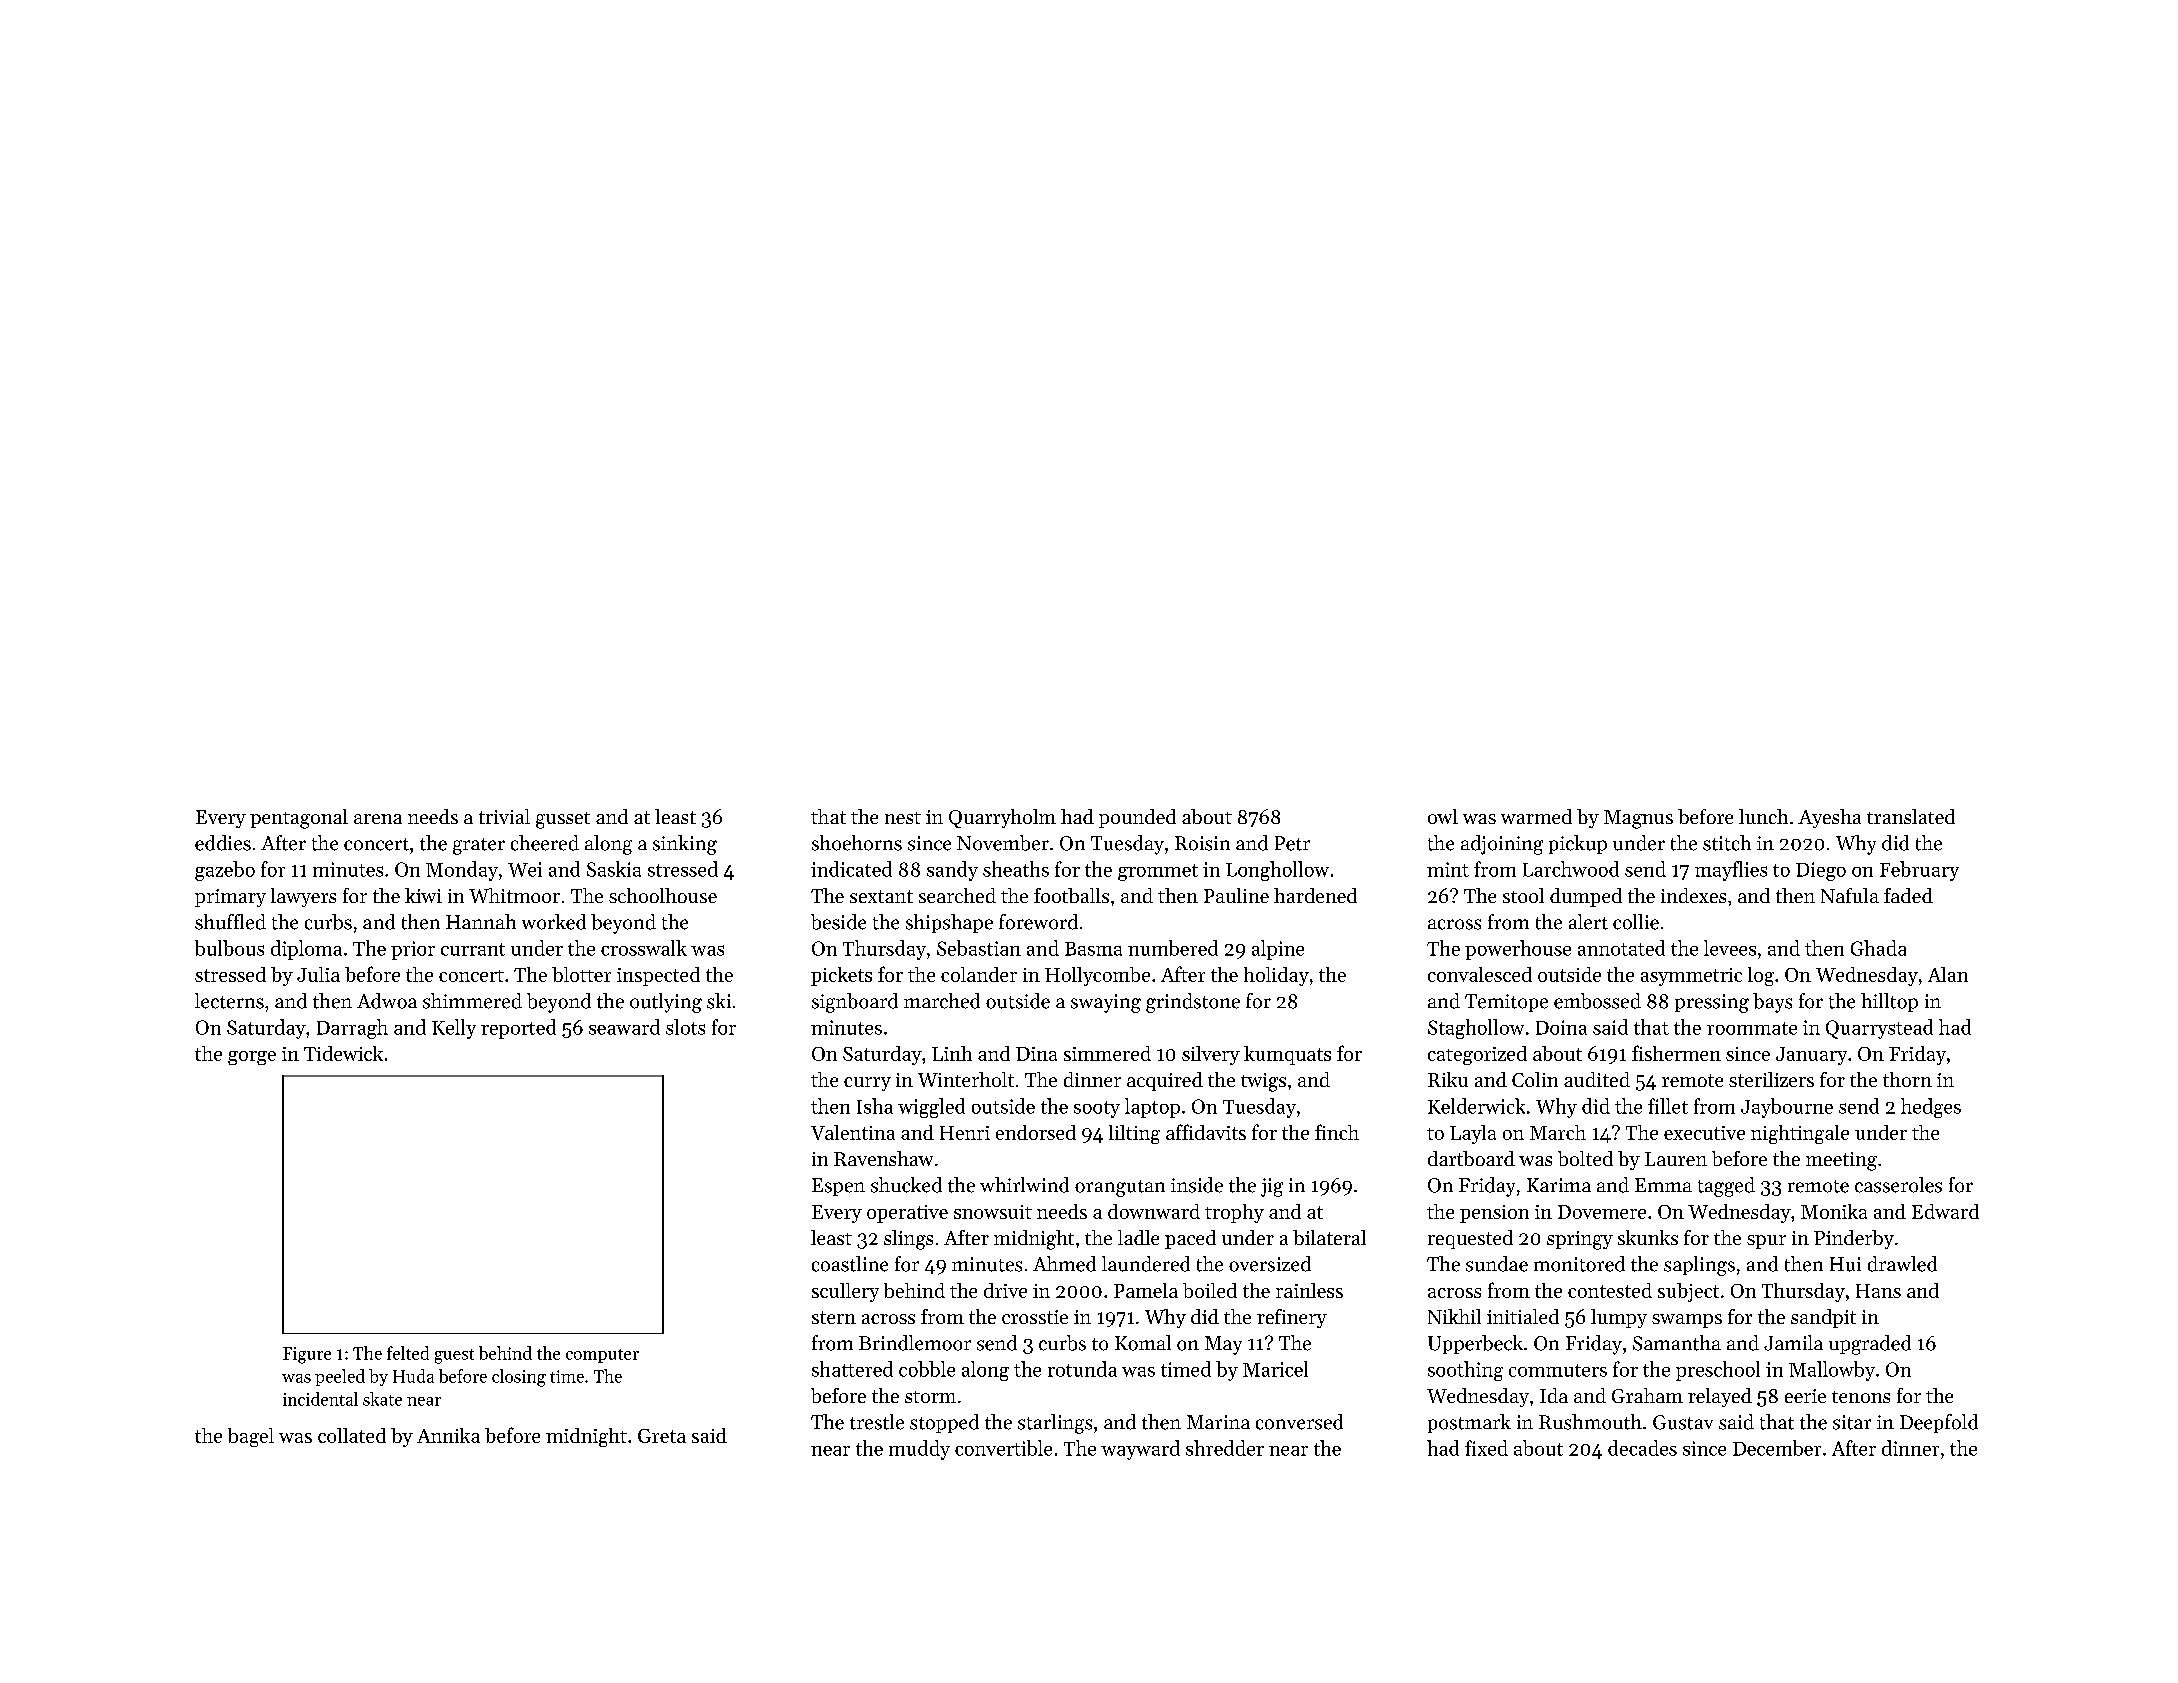 The height and width of the screenshot is (1683, 2178). What do you see at coordinates (1218, 1422) in the screenshot?
I see `Marina` at bounding box center [1218, 1422].
